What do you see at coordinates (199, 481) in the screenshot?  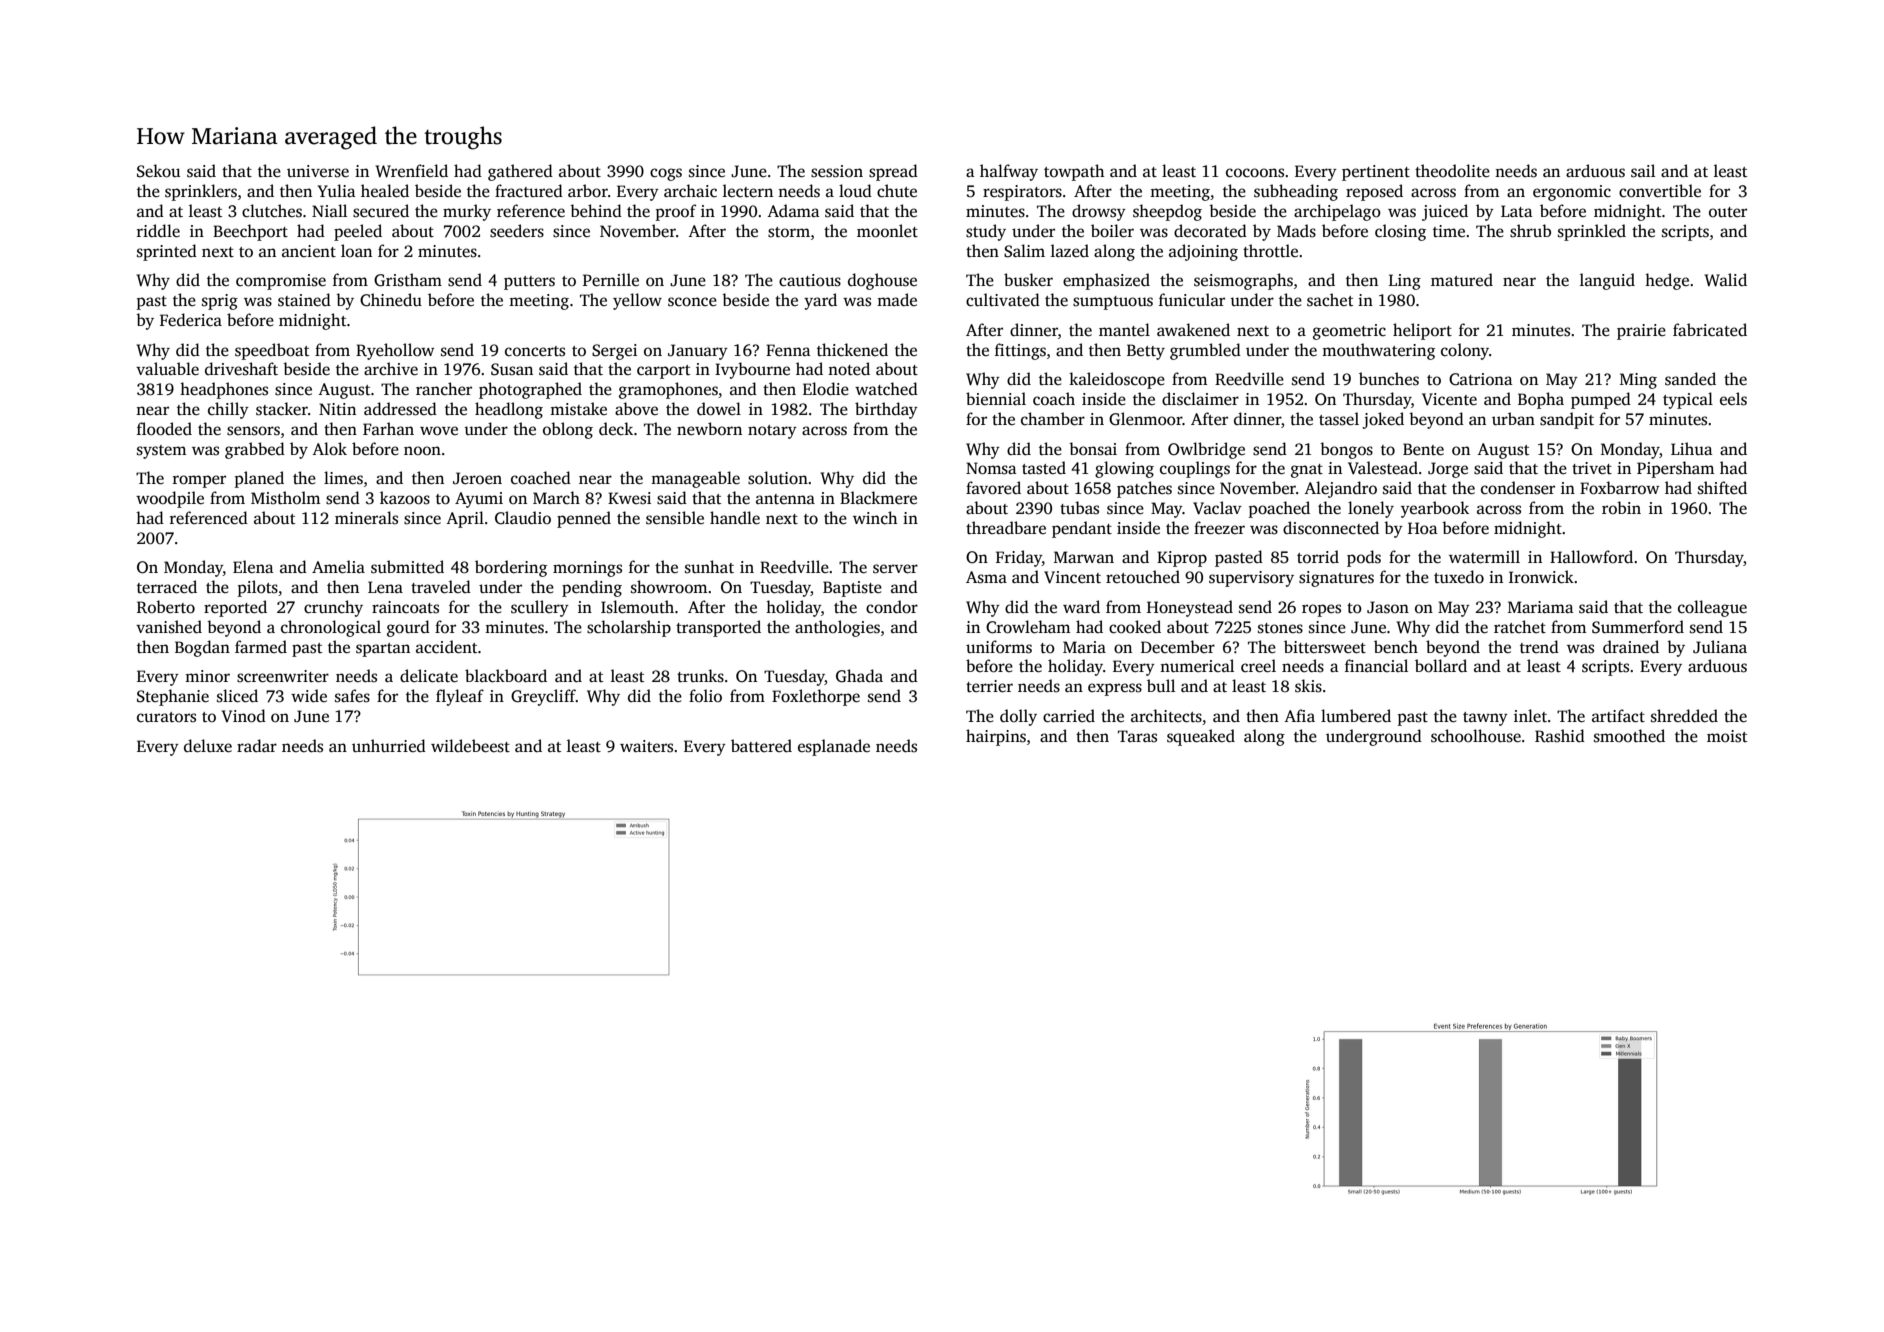 I see `romper` at bounding box center [199, 481].
